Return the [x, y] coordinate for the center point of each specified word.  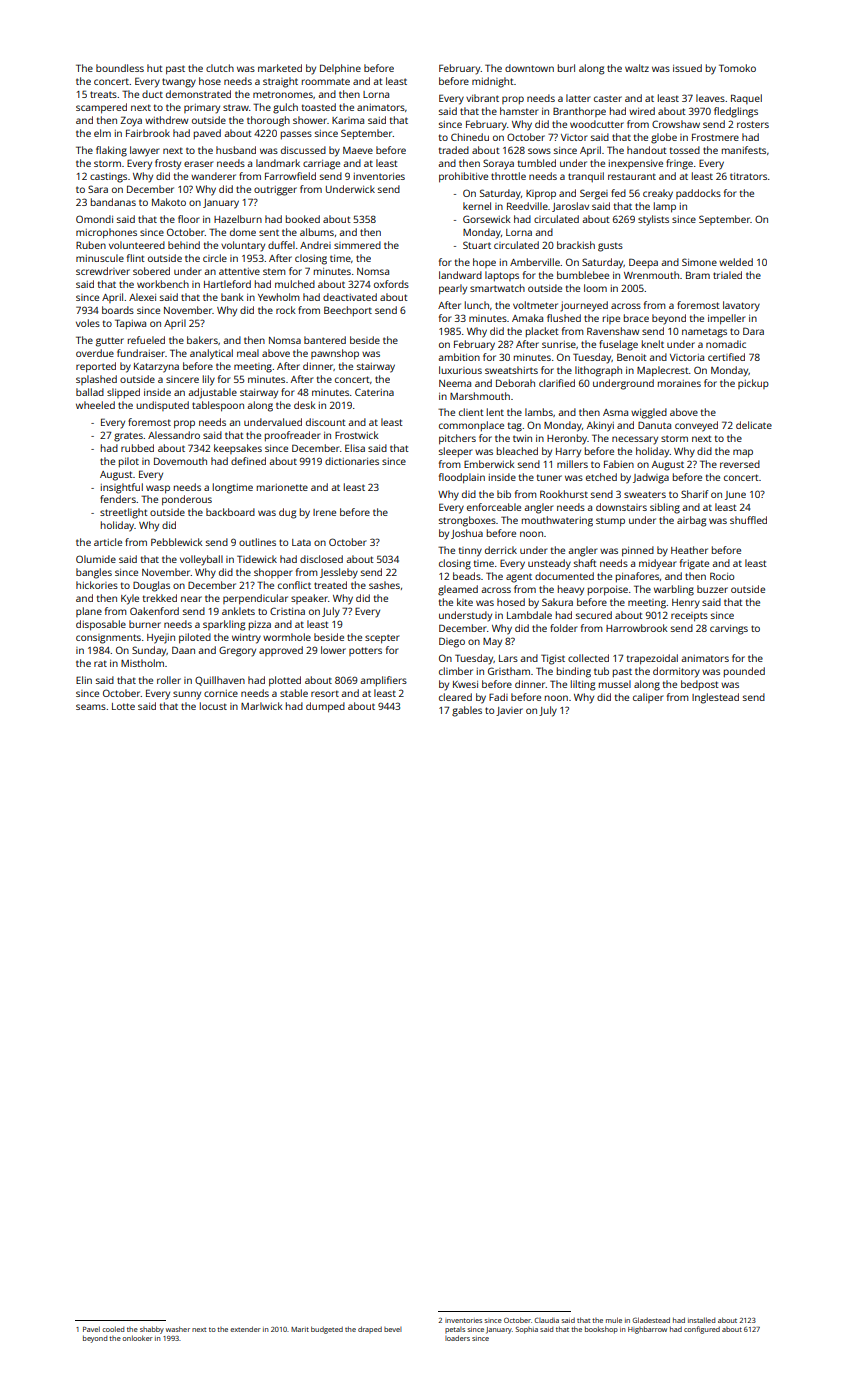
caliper [648, 698]
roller [169, 680]
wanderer [213, 176]
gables [467, 711]
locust [213, 706]
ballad [90, 392]
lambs [539, 412]
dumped [325, 707]
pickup [753, 384]
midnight [493, 82]
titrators [748, 176]
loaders [457, 1338]
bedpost [700, 685]
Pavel [91, 1329]
